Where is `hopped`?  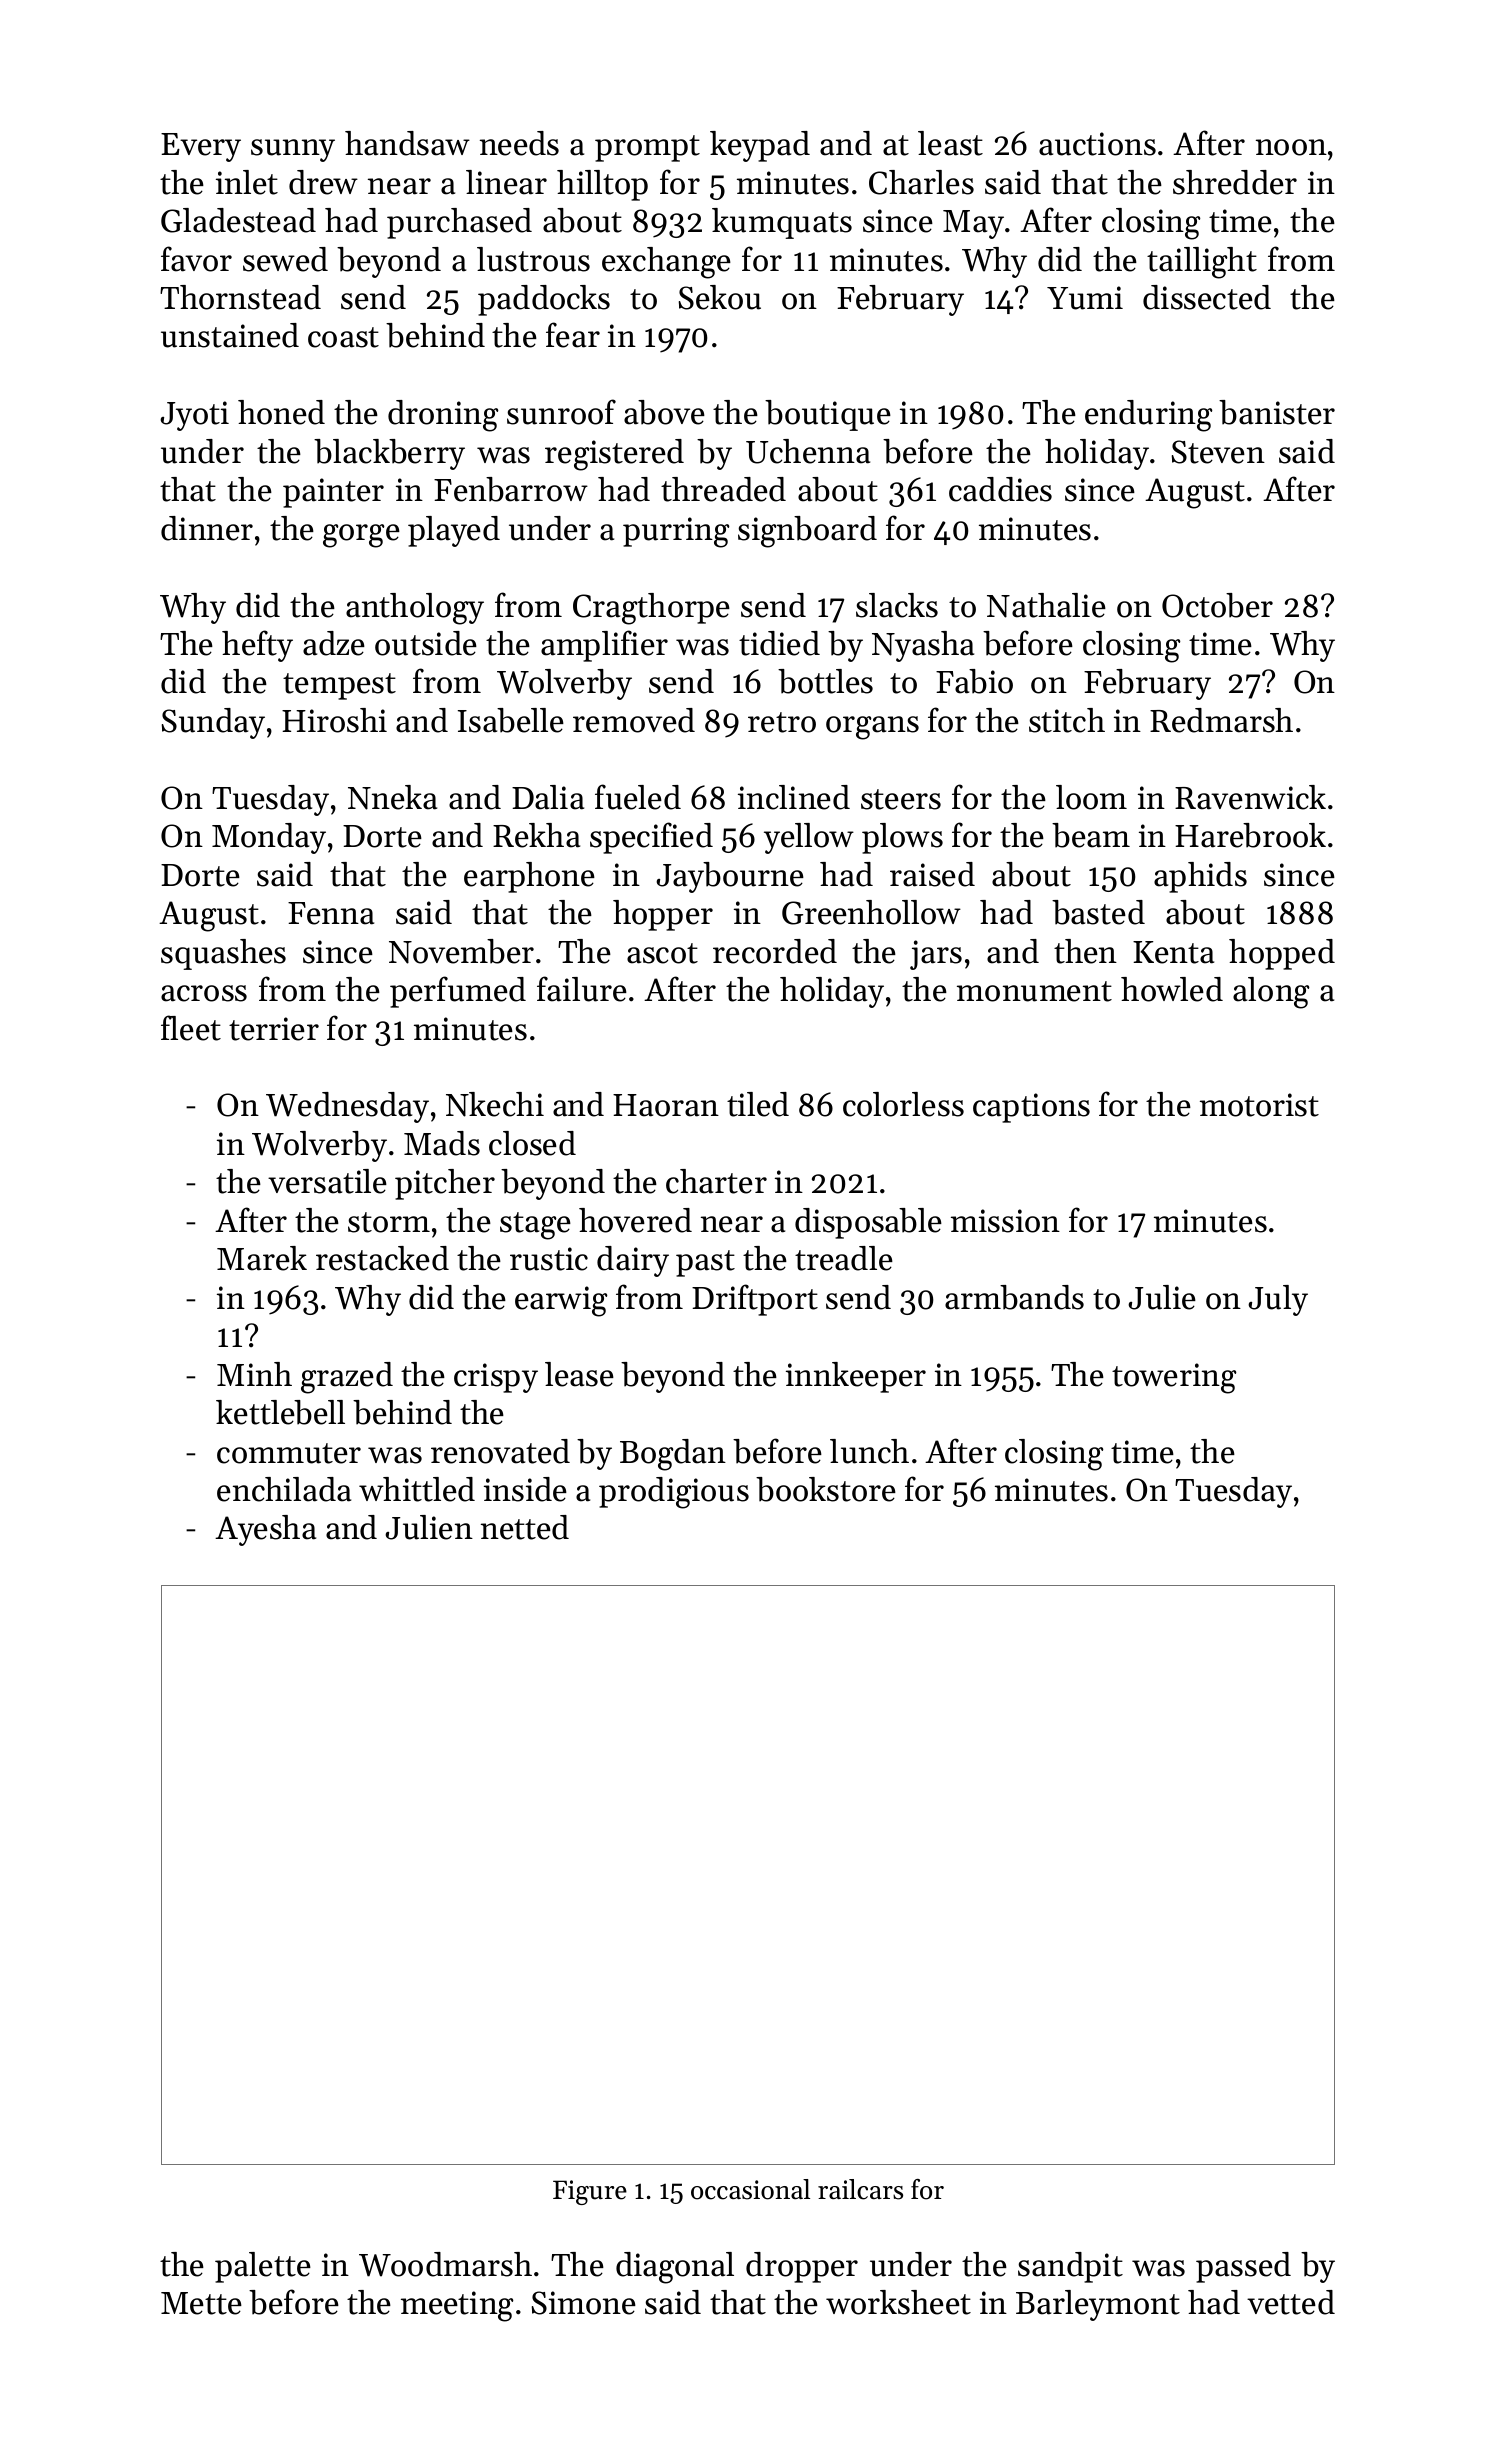
hopped is located at coordinates (1282, 954).
